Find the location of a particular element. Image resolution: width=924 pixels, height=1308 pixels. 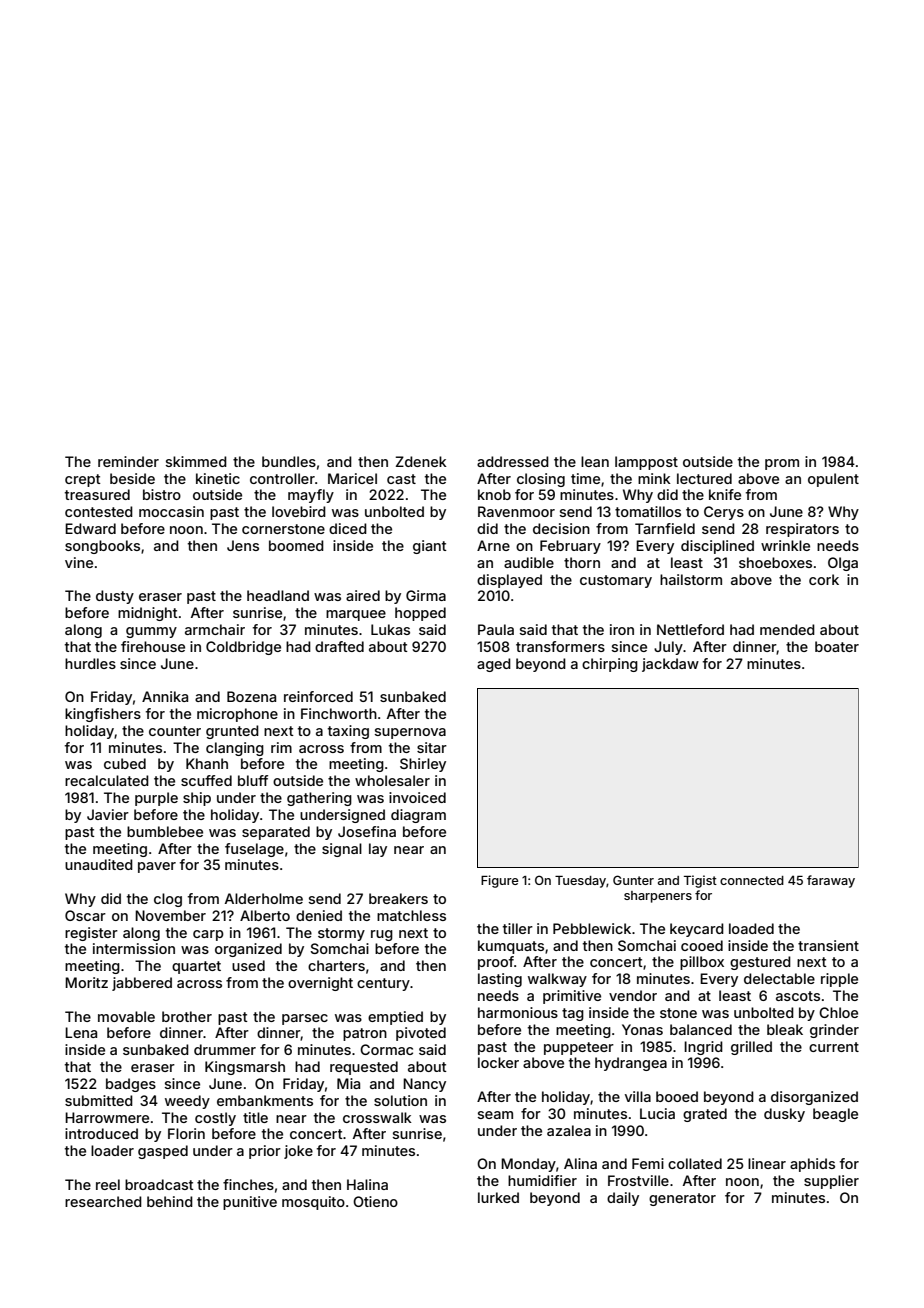

punitive is located at coordinates (250, 1203).
